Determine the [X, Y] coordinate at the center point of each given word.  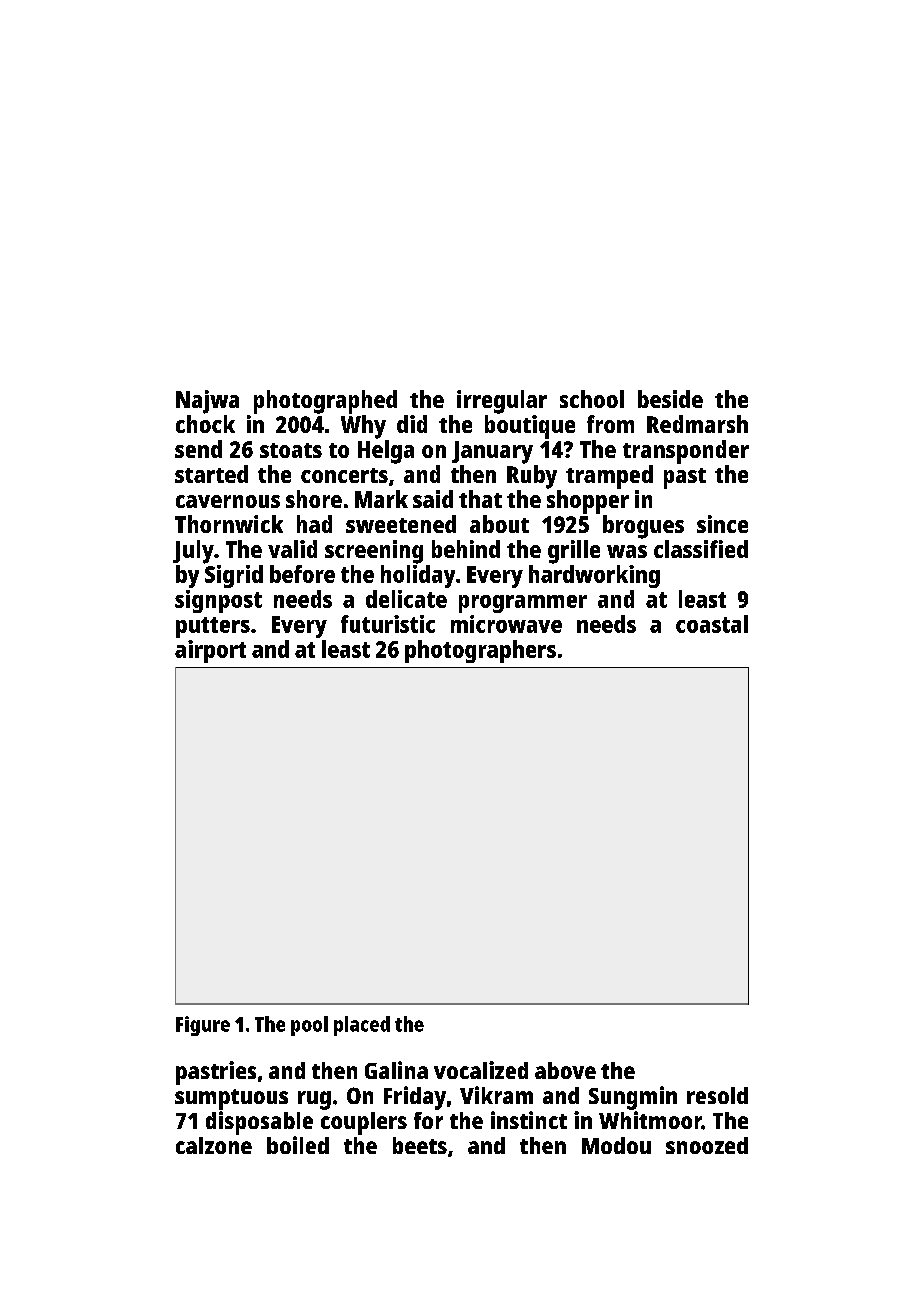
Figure [203, 1026]
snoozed [707, 1145]
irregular [502, 402]
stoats [291, 450]
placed [362, 1026]
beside [670, 399]
